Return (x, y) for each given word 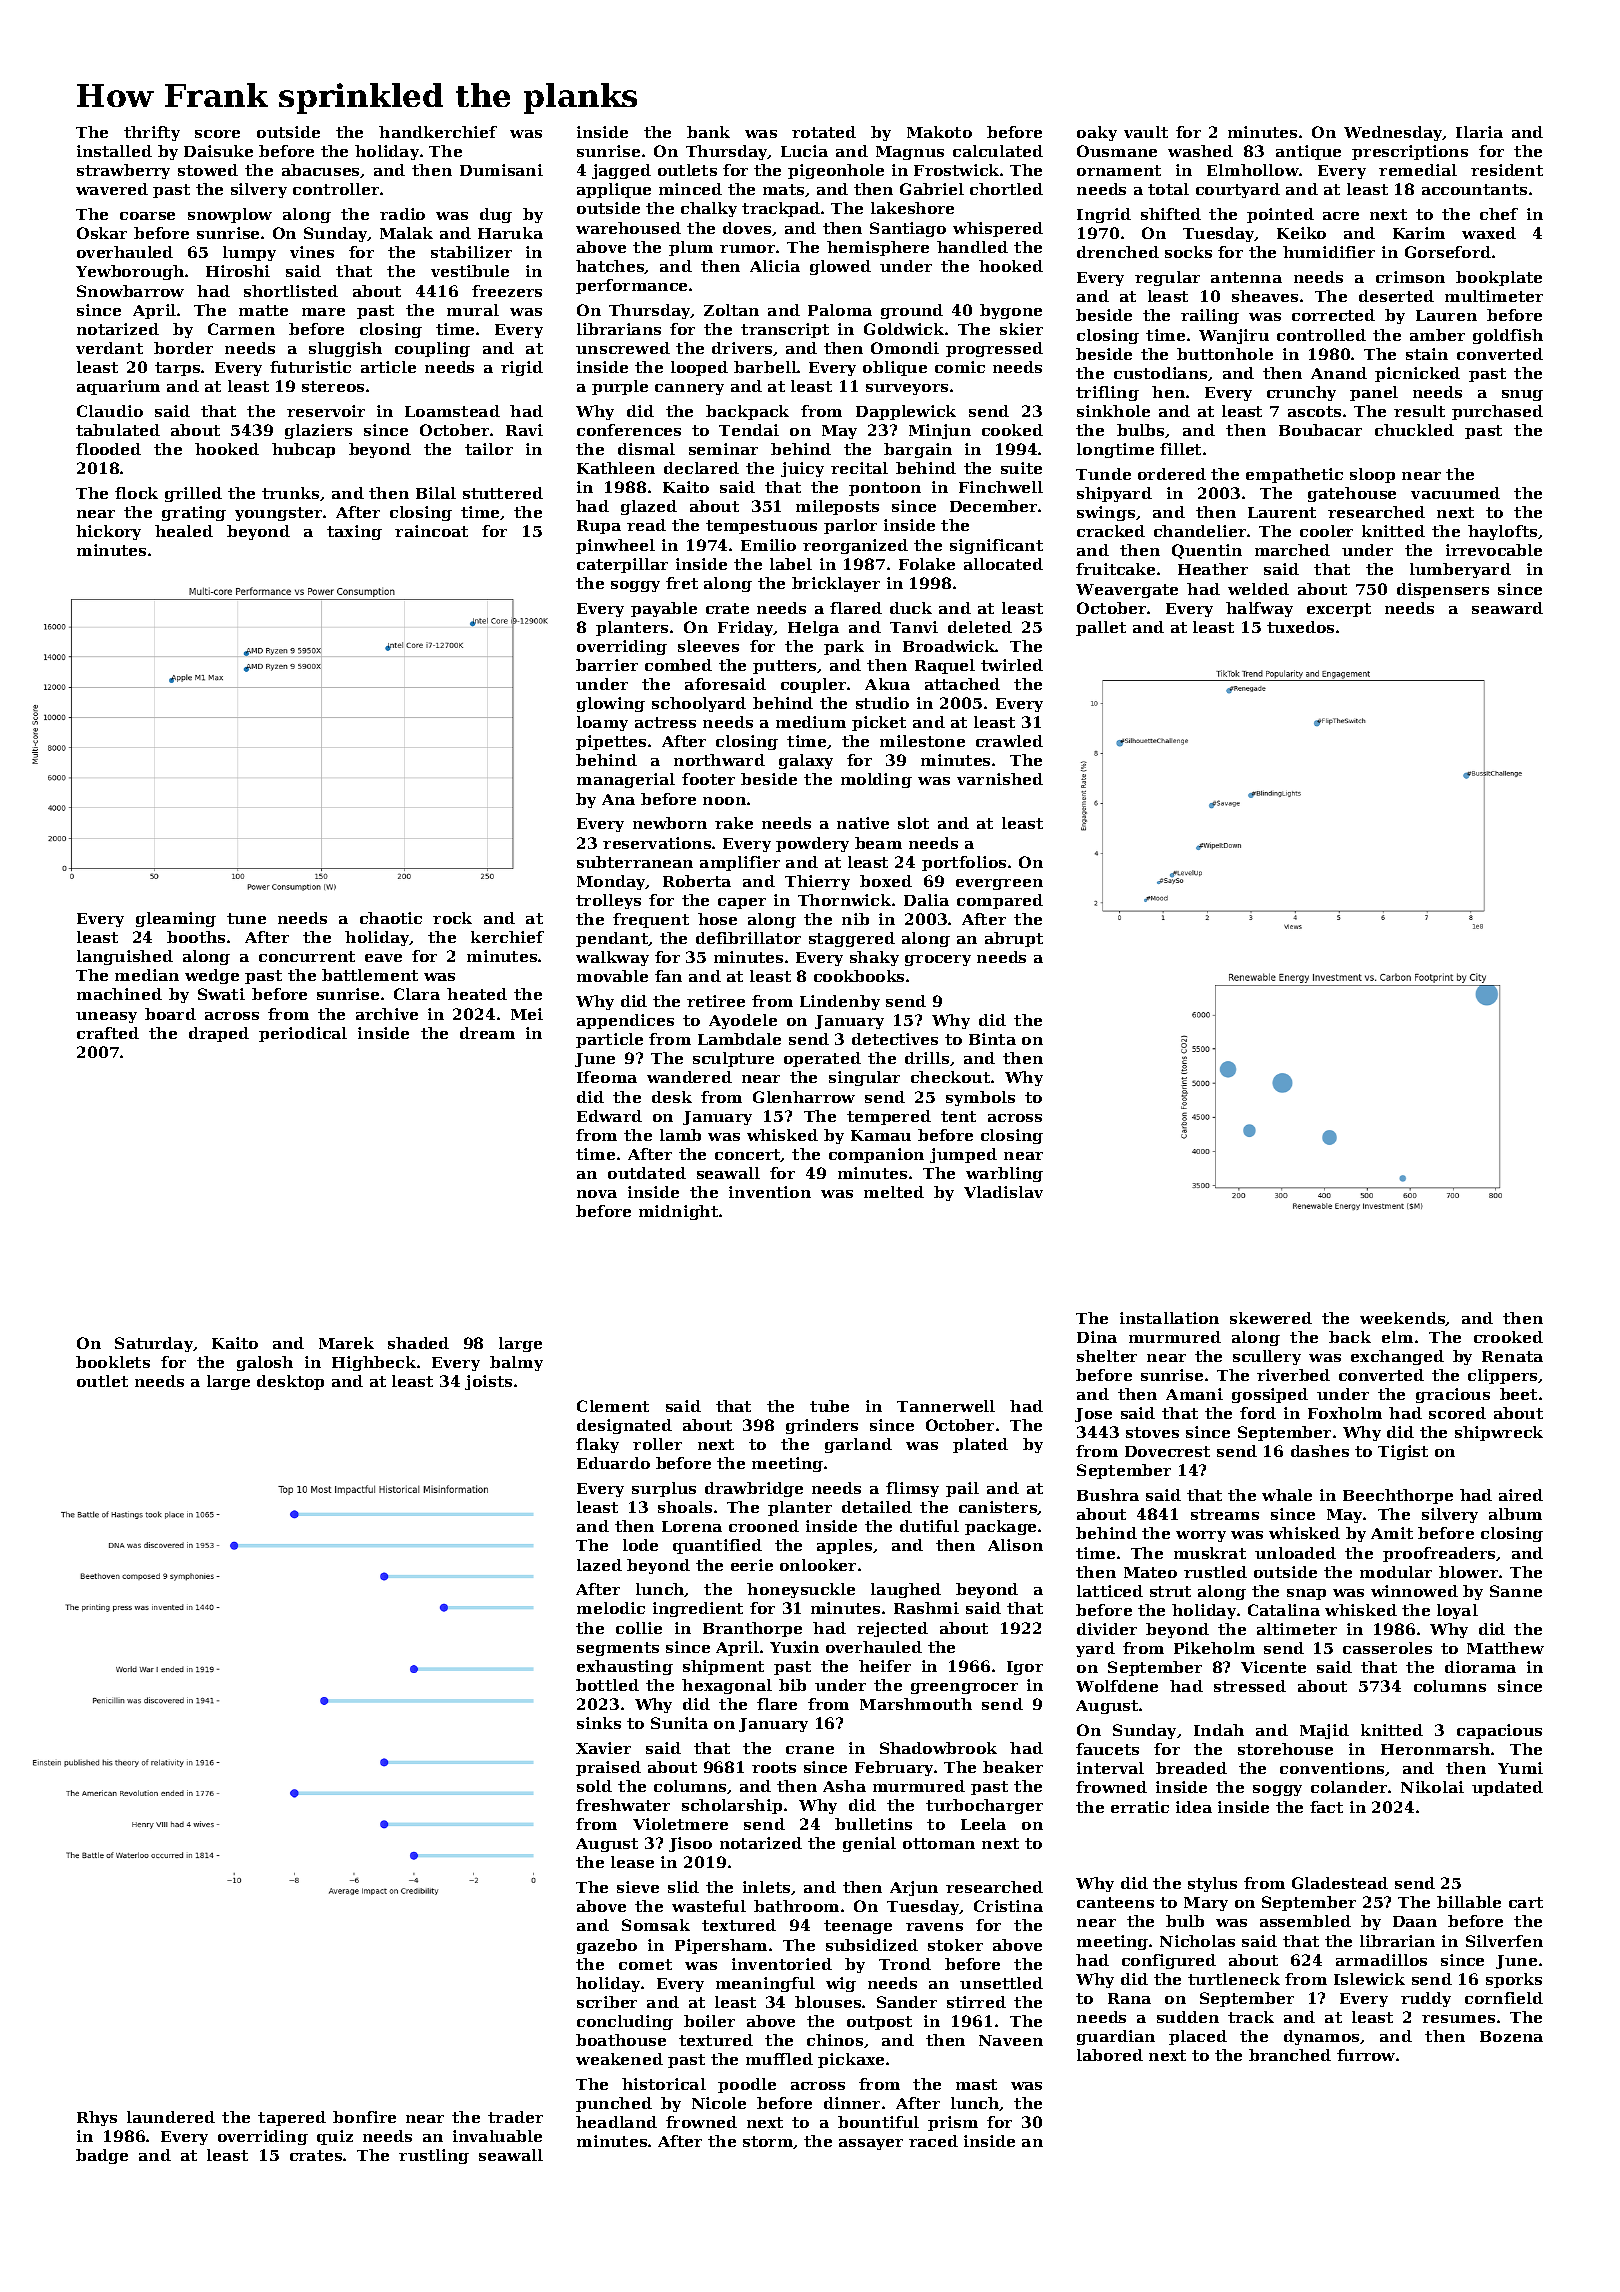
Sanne (1516, 1591)
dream (487, 1033)
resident (1507, 170)
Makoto (939, 132)
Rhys (97, 2118)
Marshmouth (916, 1704)
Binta (992, 1039)
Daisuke (218, 151)
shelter (1107, 1356)
